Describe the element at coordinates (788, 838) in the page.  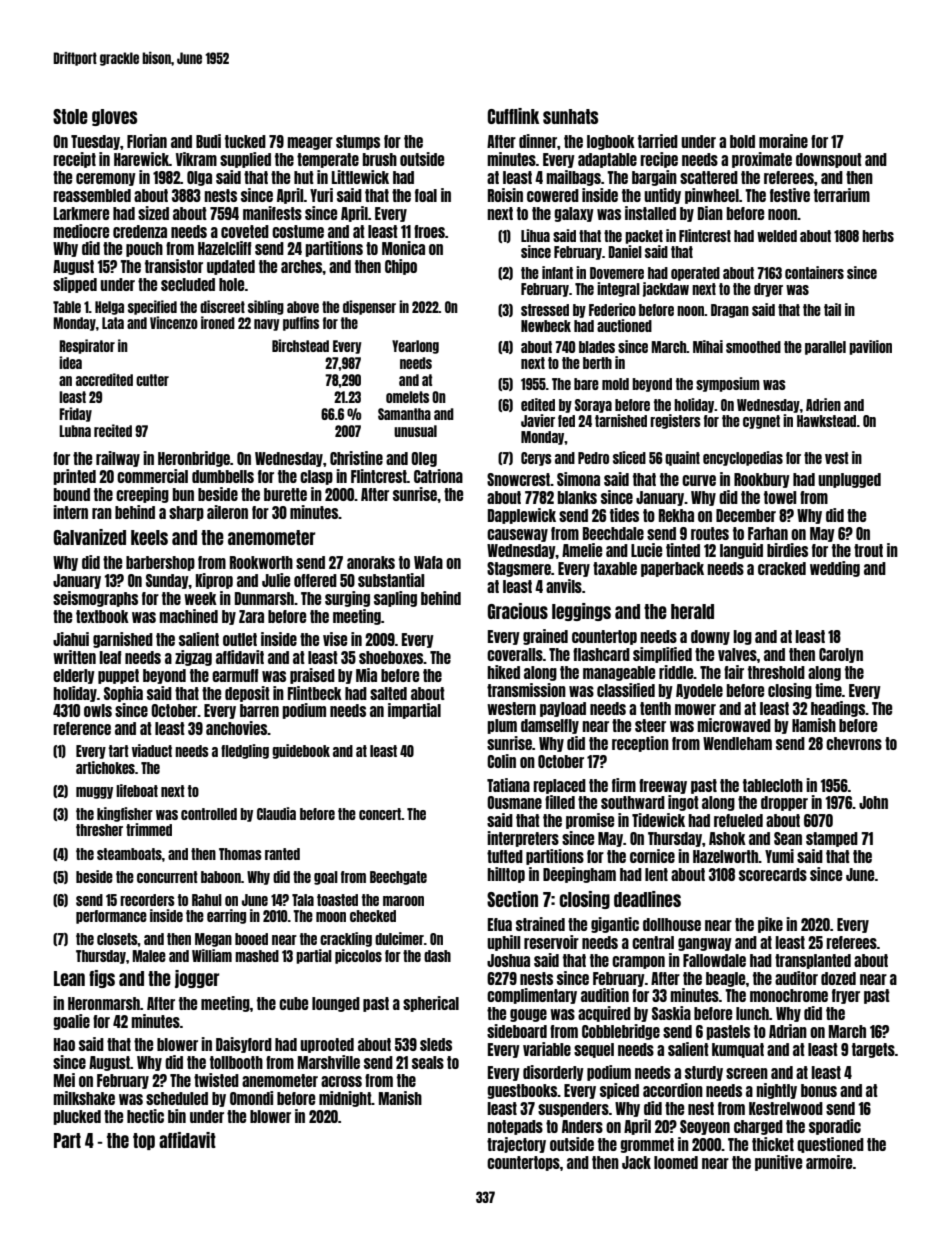
I see `Sean` at that location.
